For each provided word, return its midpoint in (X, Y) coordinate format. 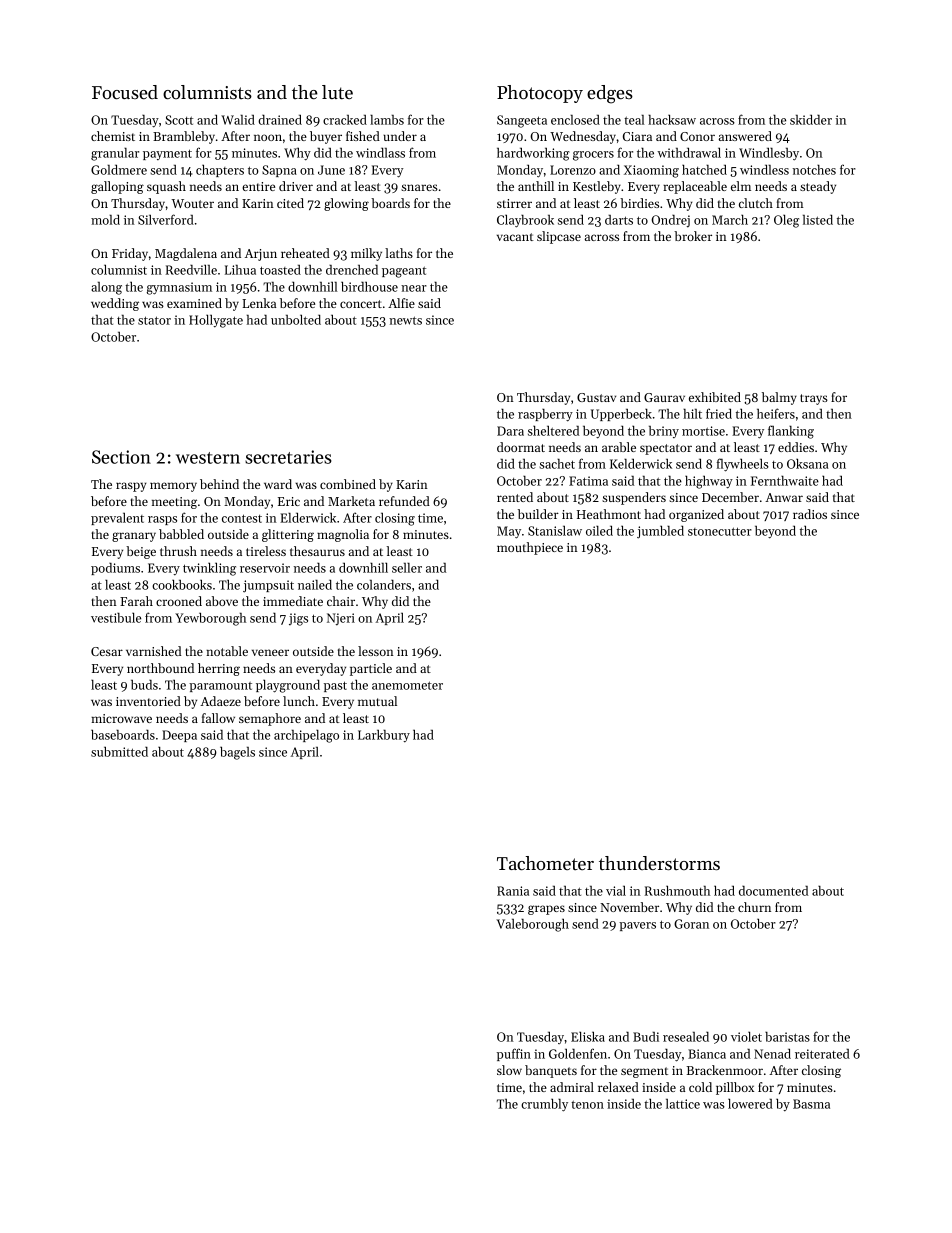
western (208, 458)
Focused (125, 92)
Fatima (588, 481)
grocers (593, 156)
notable (227, 651)
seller (407, 567)
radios (810, 514)
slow (509, 1070)
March (730, 219)
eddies (796, 447)
